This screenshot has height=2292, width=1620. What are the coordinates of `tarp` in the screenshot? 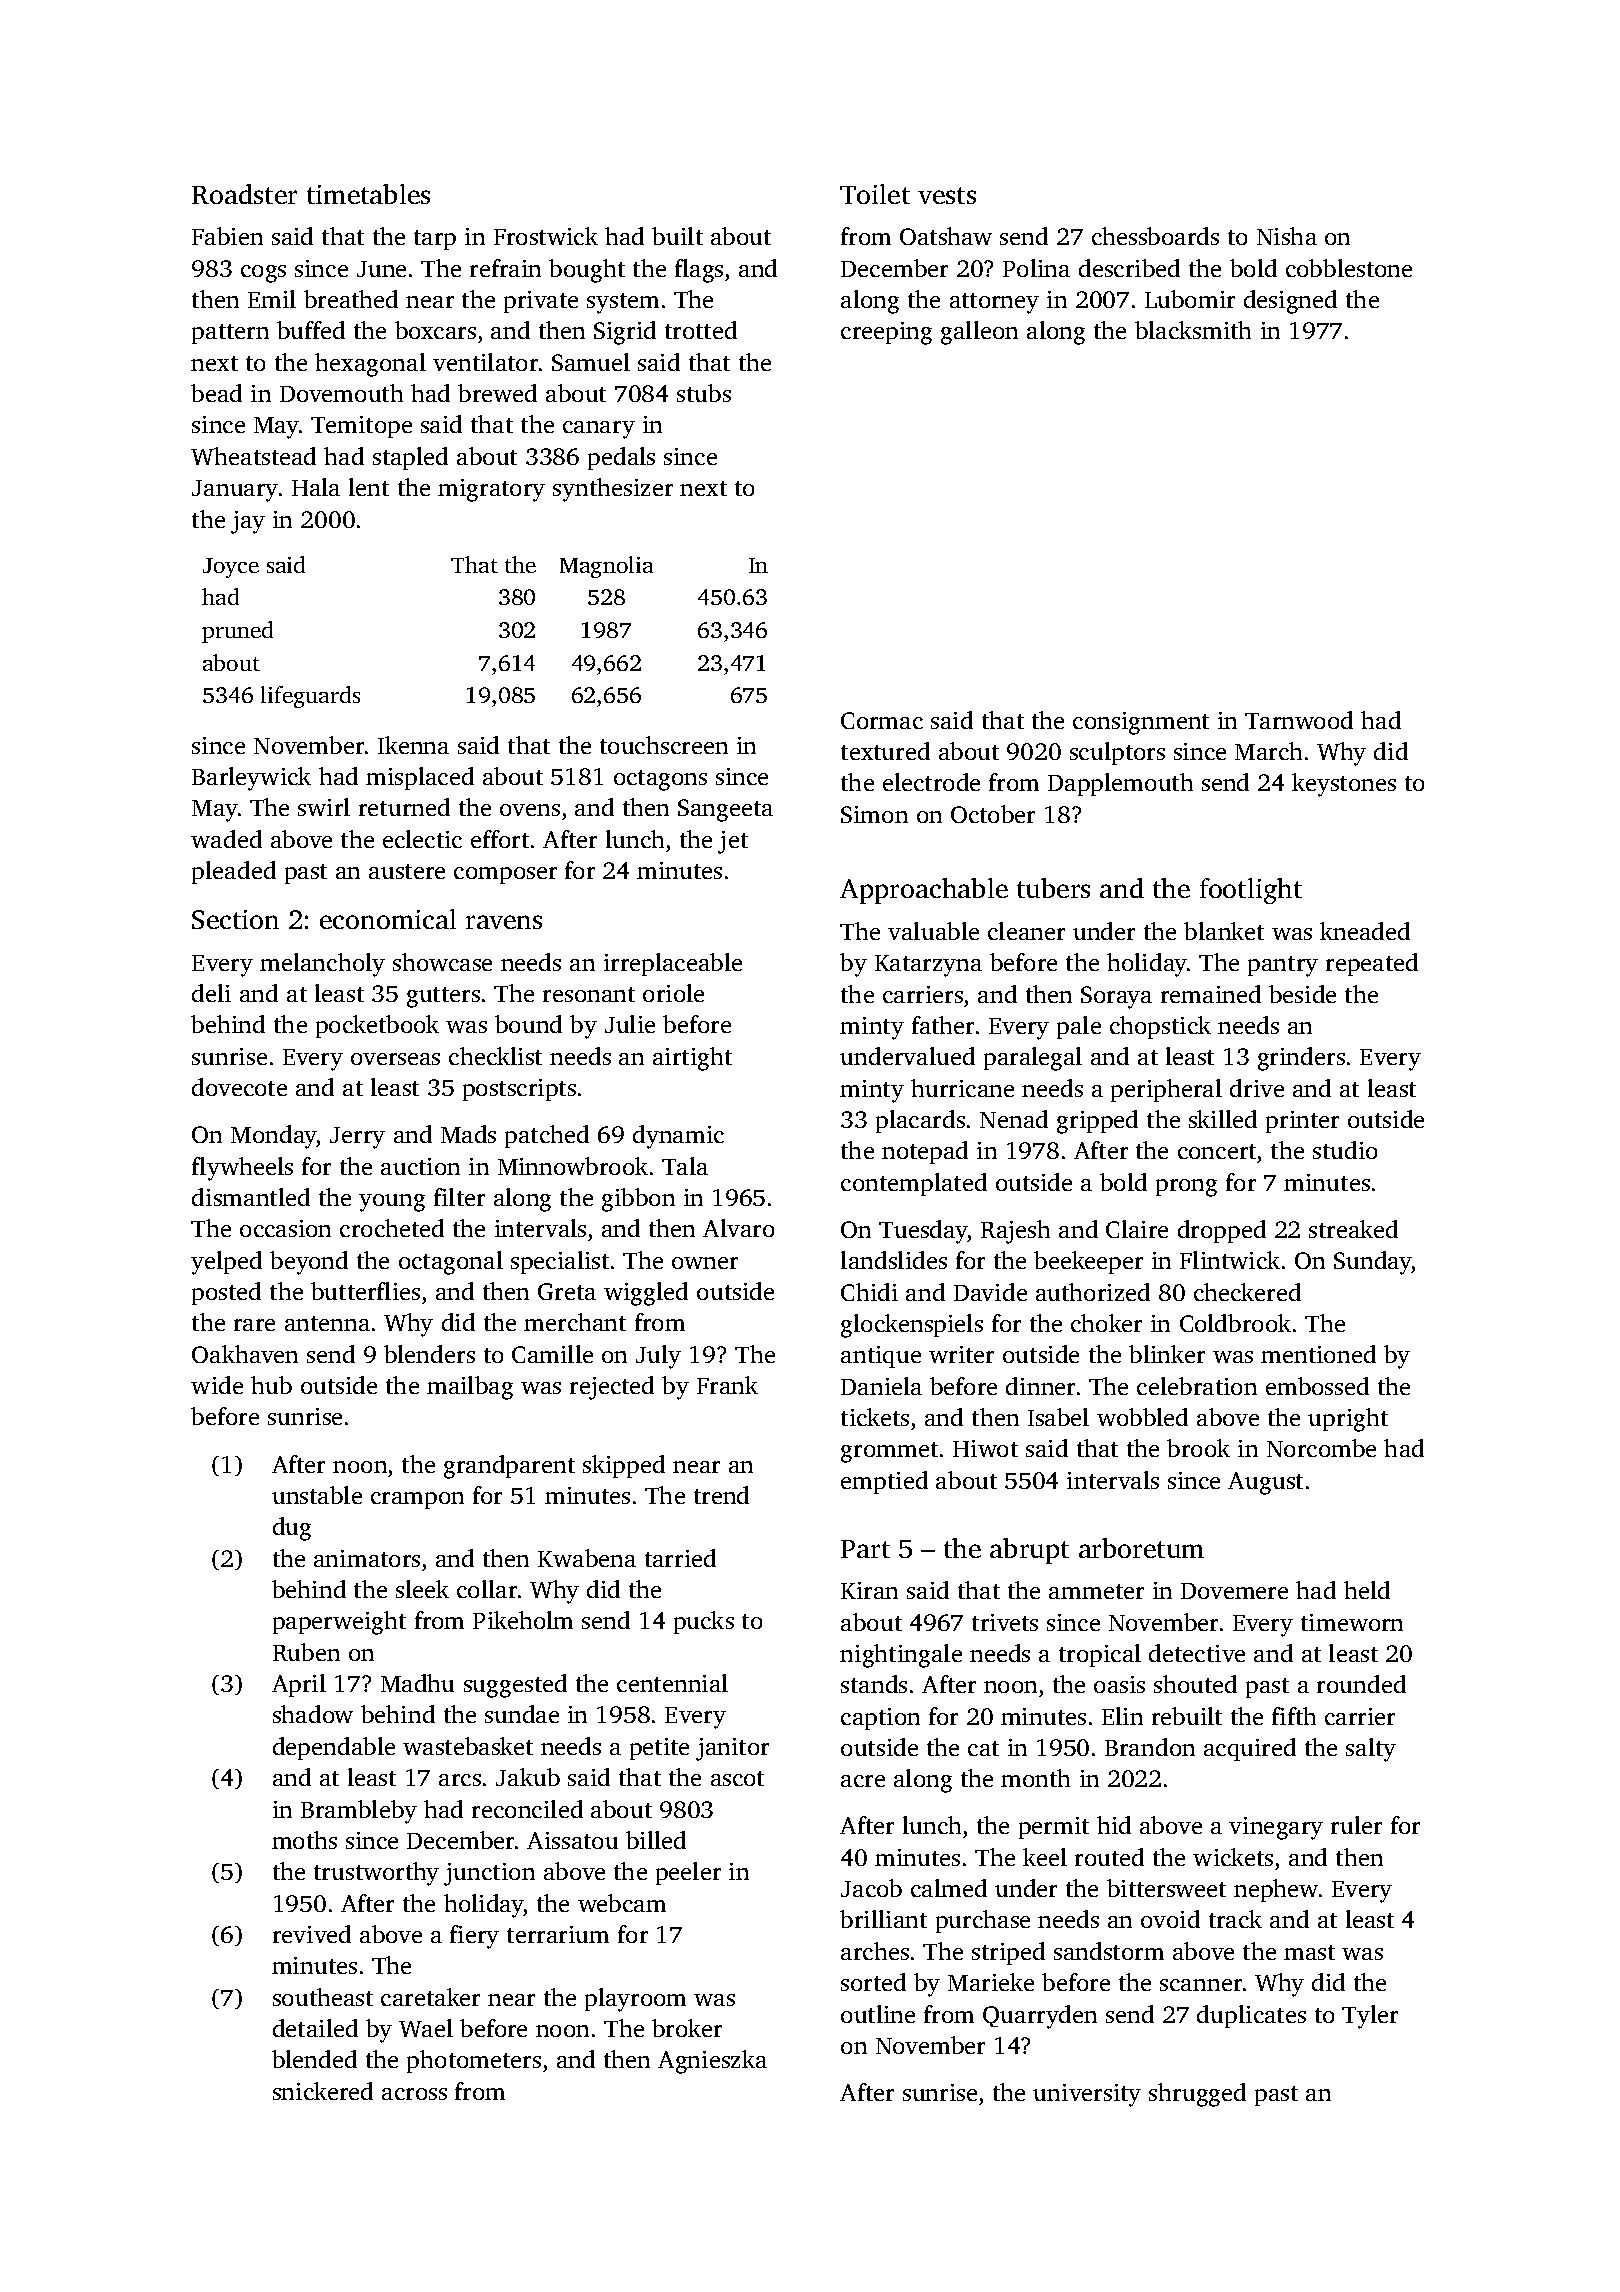 It's located at (435, 240).
